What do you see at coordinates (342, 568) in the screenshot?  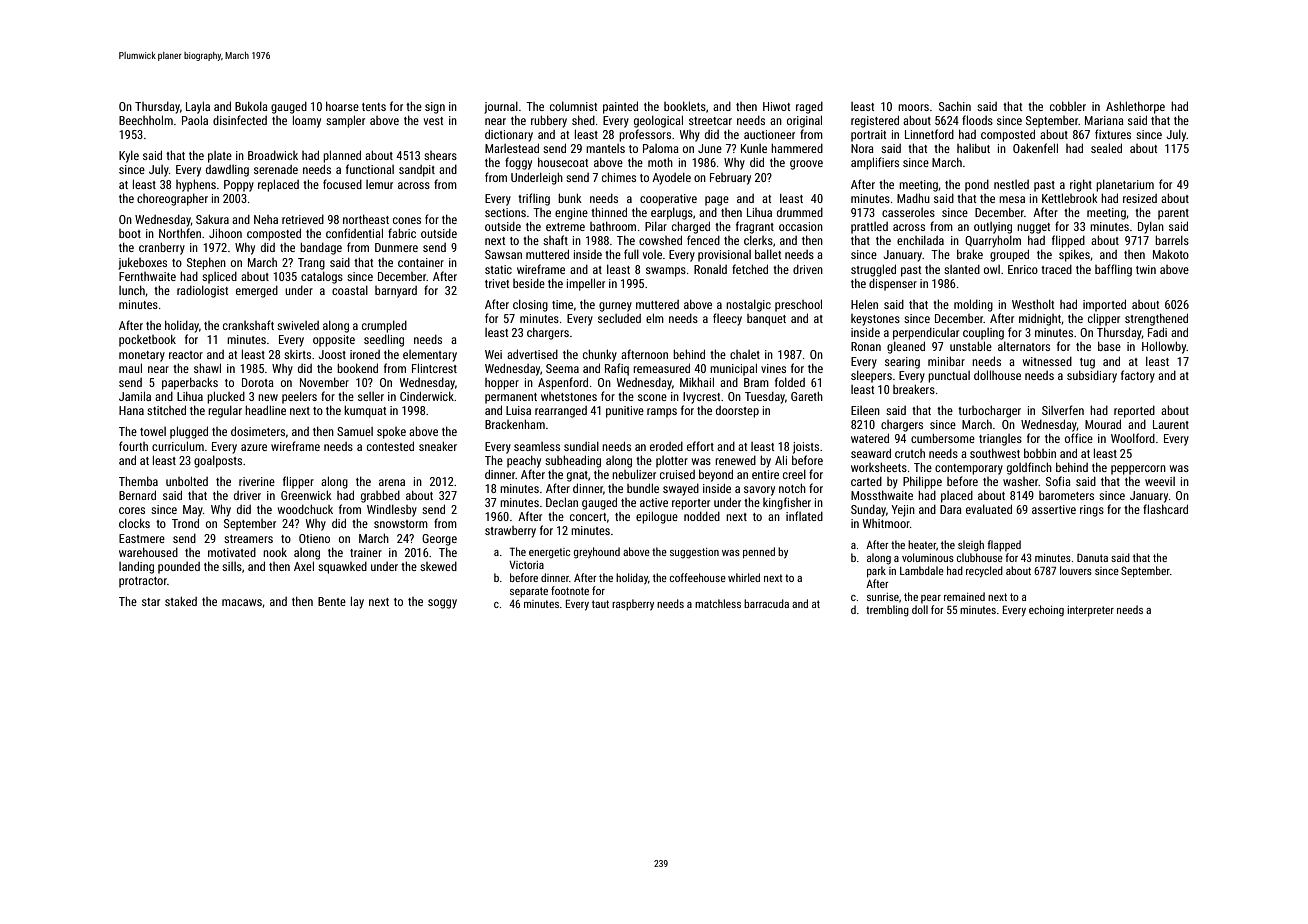 I see `squawked` at bounding box center [342, 568].
